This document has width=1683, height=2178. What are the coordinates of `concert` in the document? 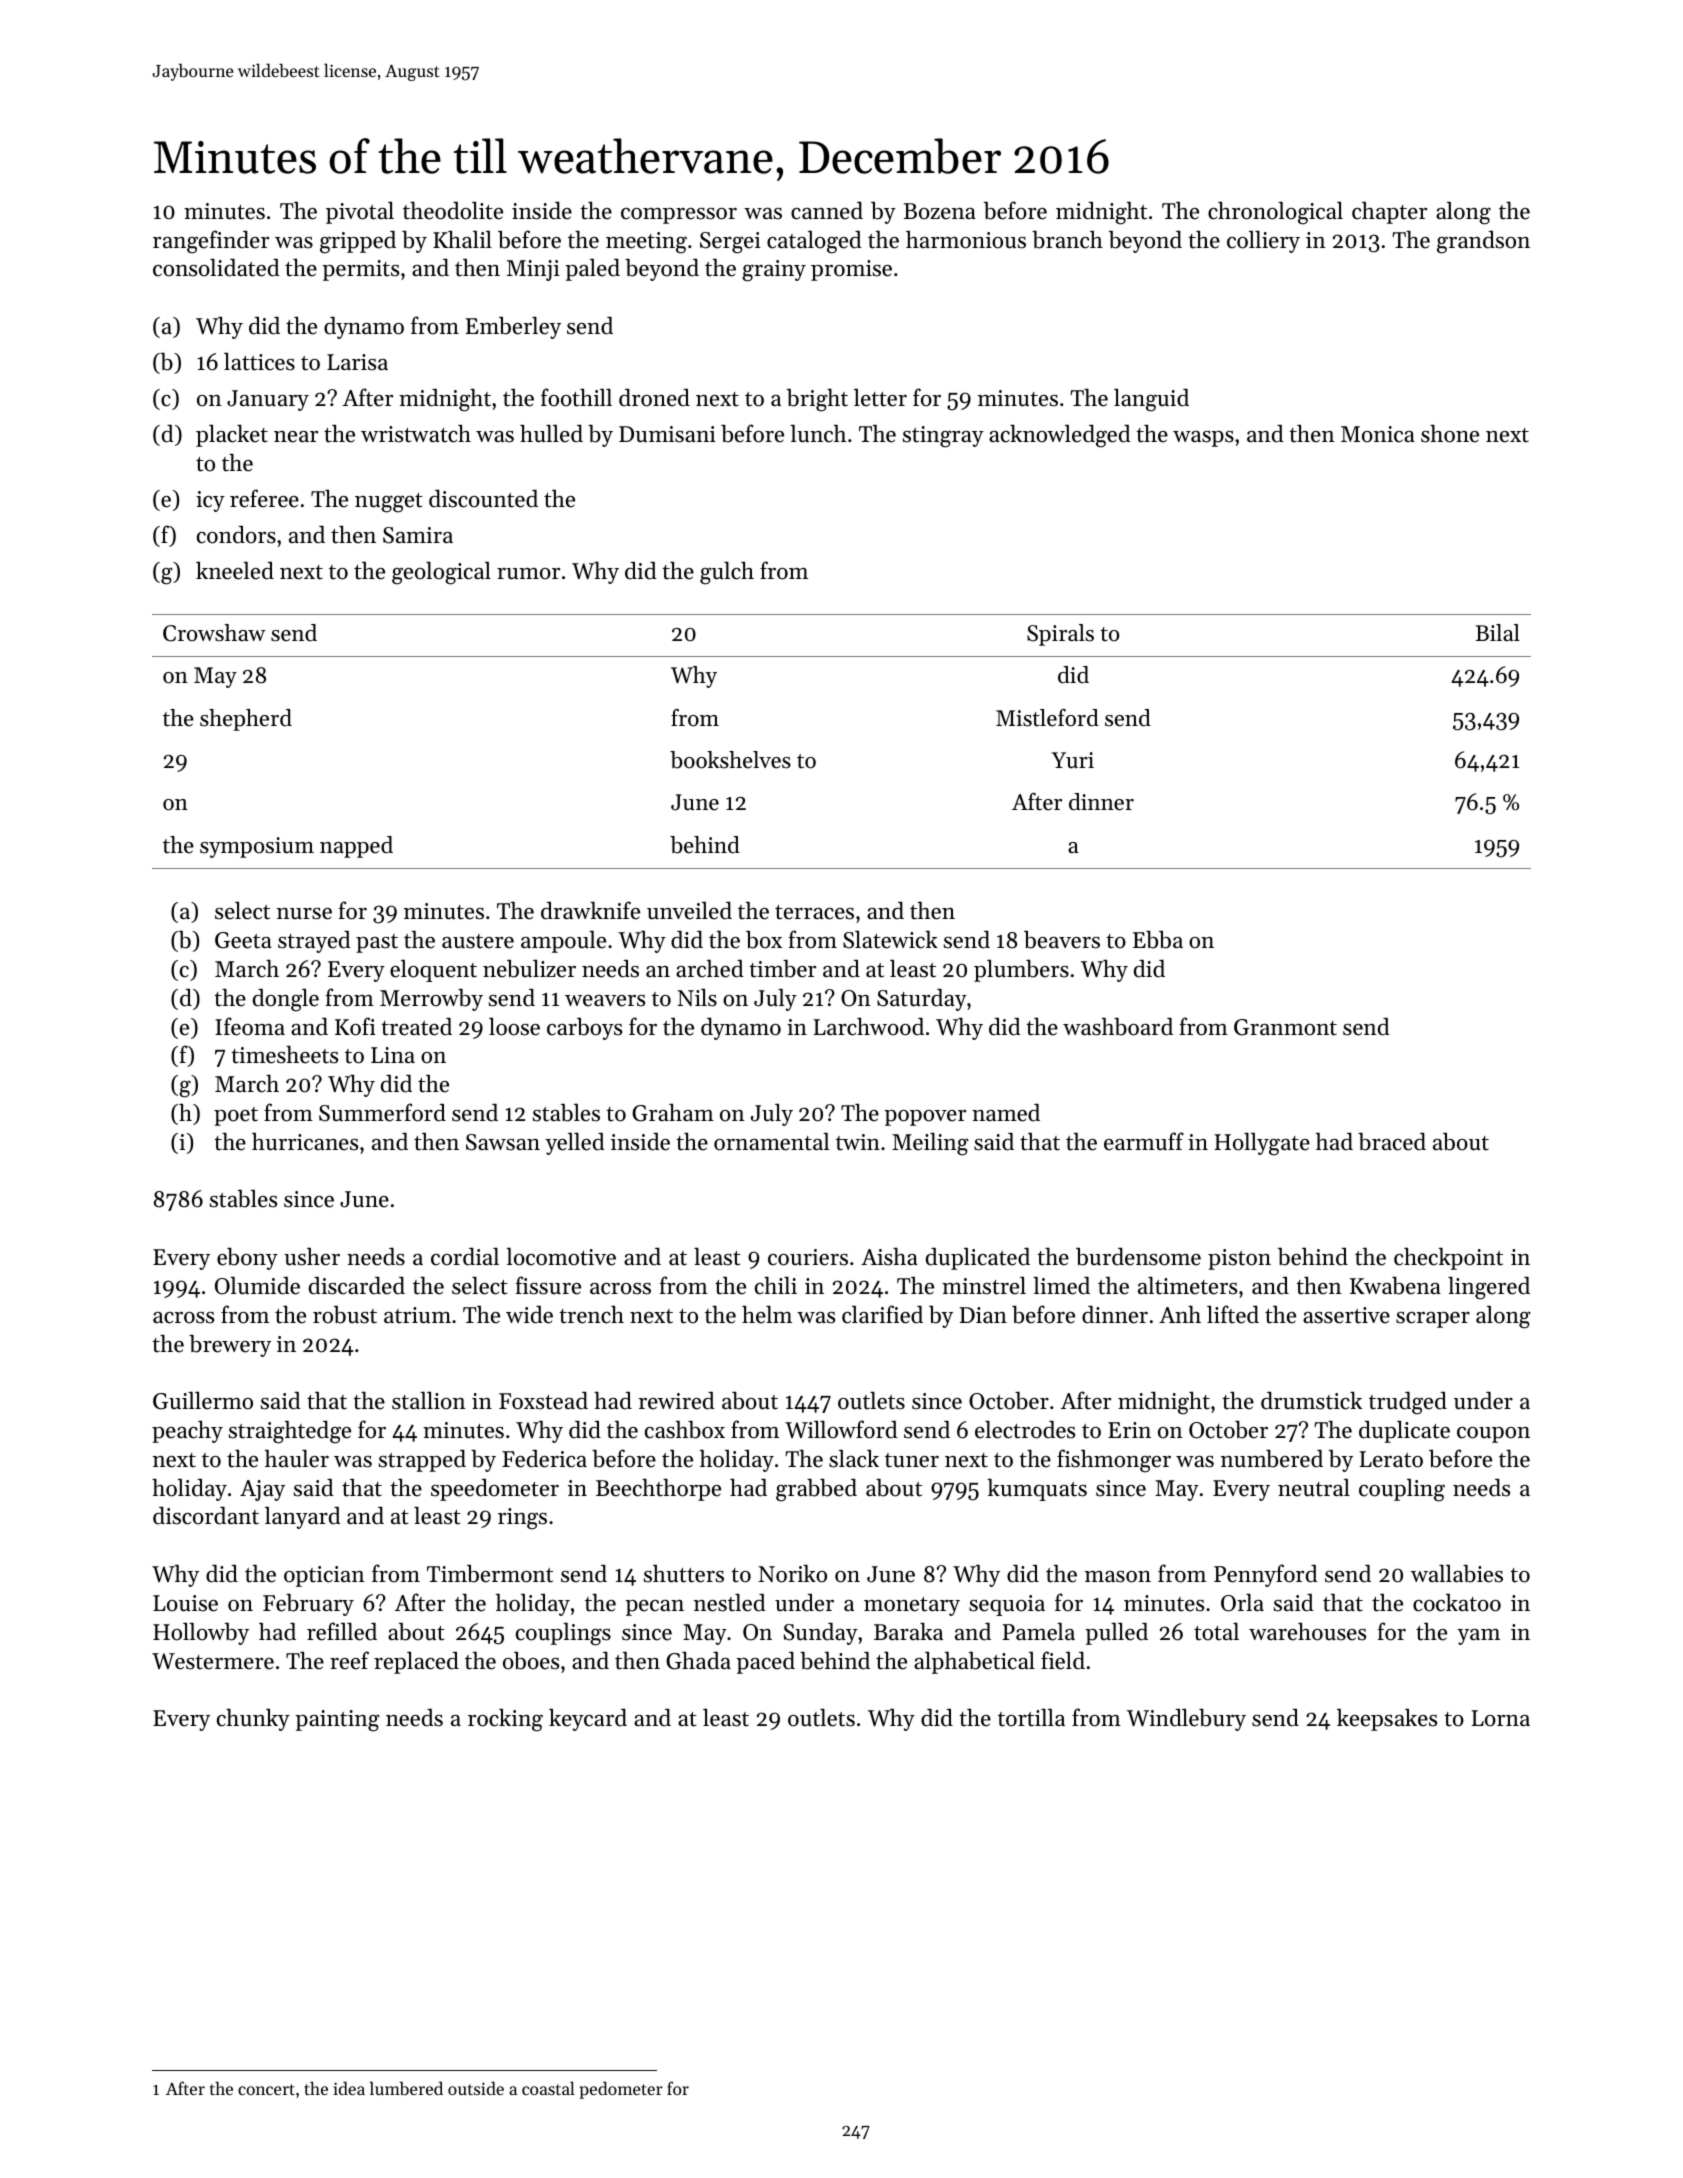 It's located at (266, 2089).
